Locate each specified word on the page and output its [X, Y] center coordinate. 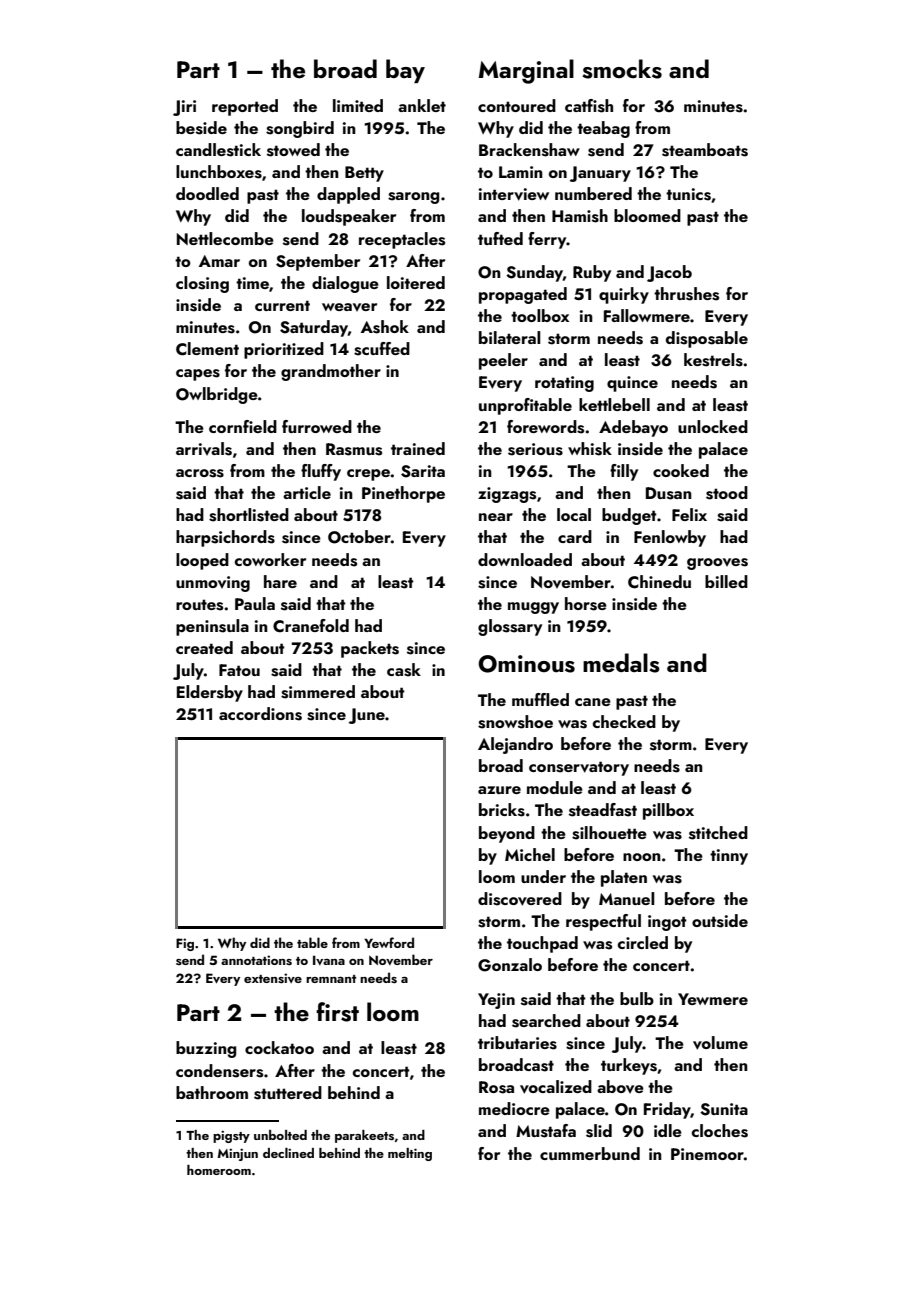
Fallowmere [647, 315]
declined [288, 1153]
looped [202, 561]
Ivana [329, 960]
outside [720, 921]
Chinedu [659, 582]
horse [586, 604]
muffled [540, 699]
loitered [416, 282]
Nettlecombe [225, 238]
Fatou [239, 670]
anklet [422, 105]
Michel [530, 854]
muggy [533, 608]
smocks [622, 69]
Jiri [184, 108]
